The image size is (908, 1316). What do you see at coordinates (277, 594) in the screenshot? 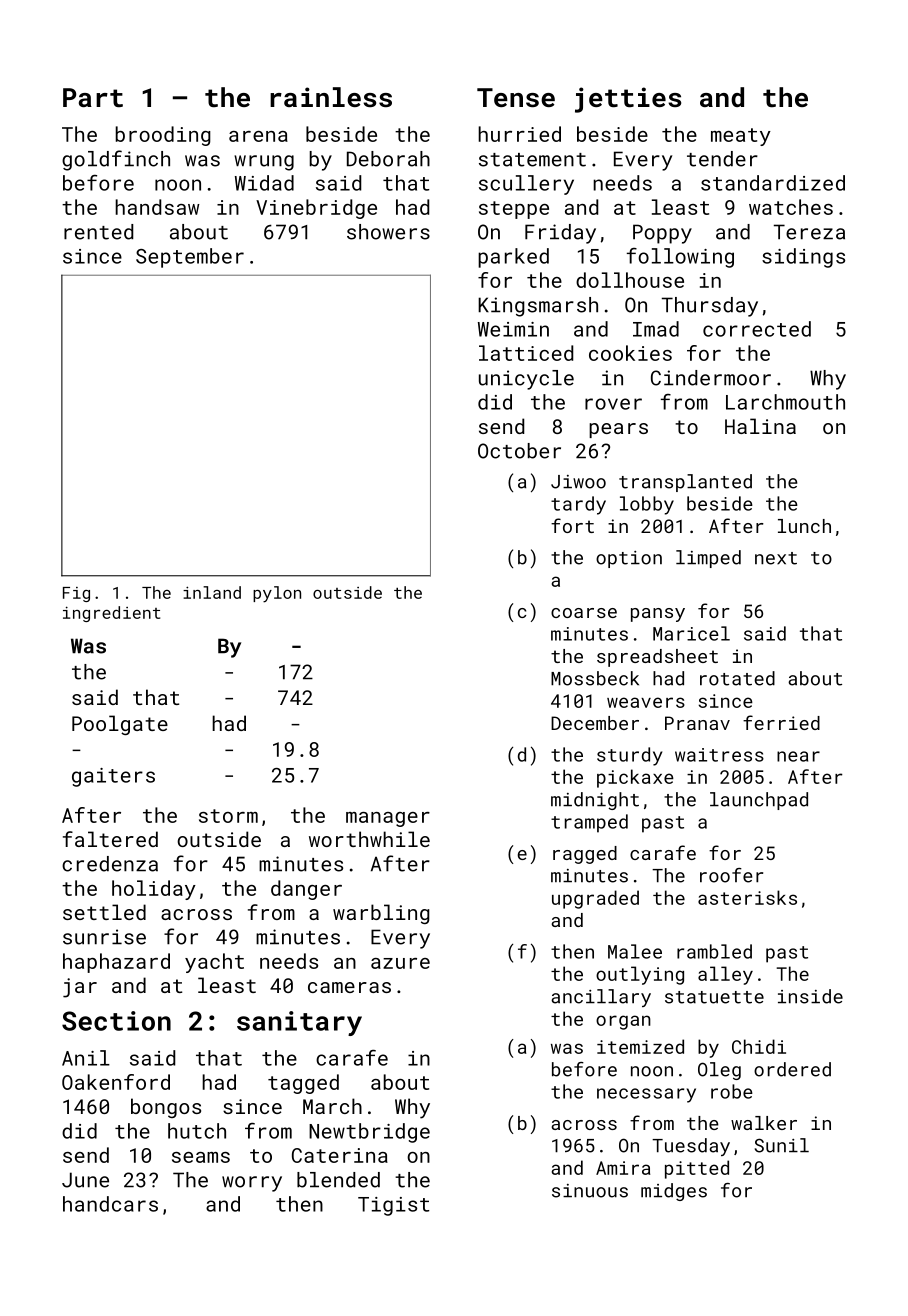
I see `pylon` at bounding box center [277, 594].
